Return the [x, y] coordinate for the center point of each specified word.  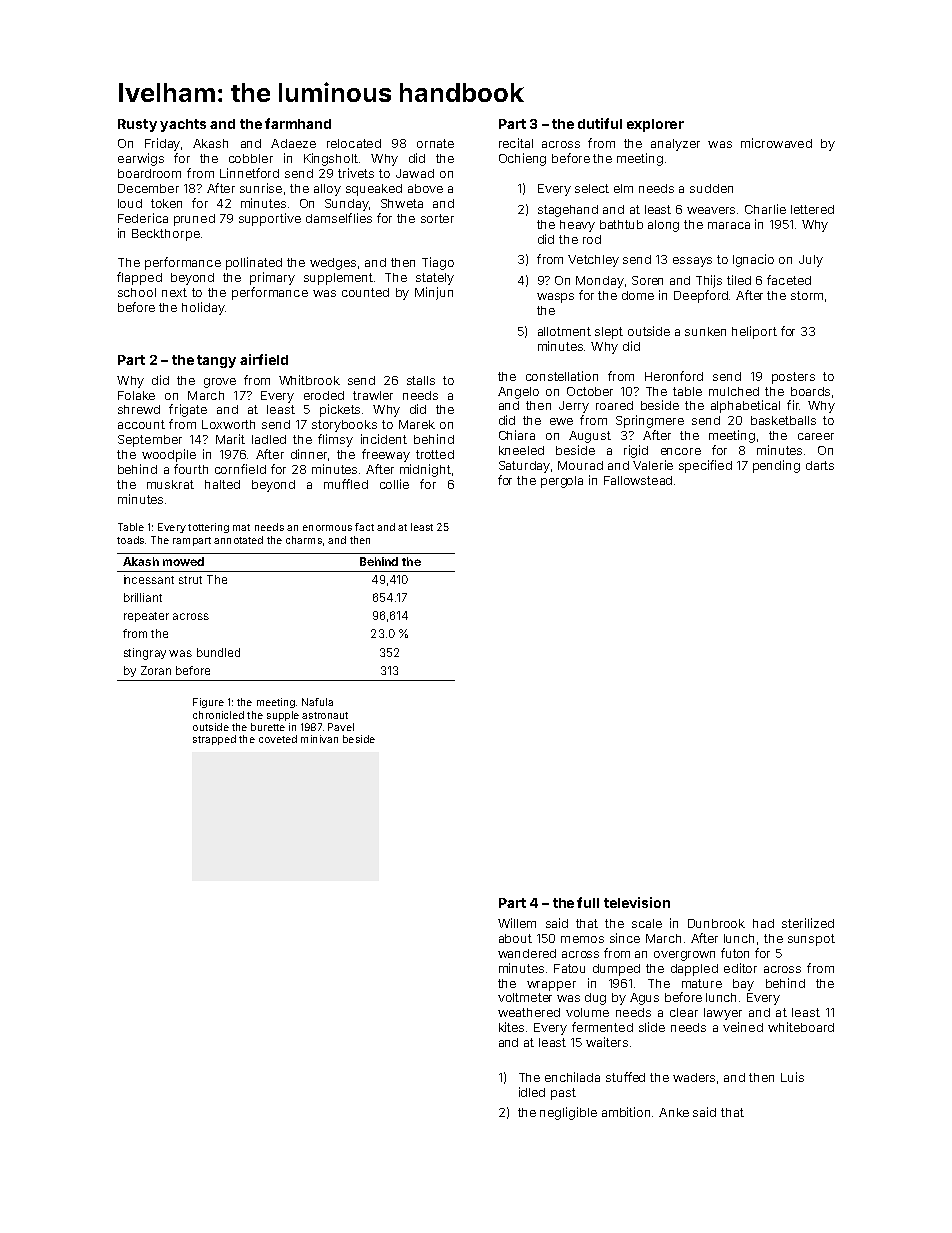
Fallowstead [638, 480]
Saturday [524, 467]
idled [532, 1092]
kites [511, 1027]
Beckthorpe [166, 235]
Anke [674, 1112]
